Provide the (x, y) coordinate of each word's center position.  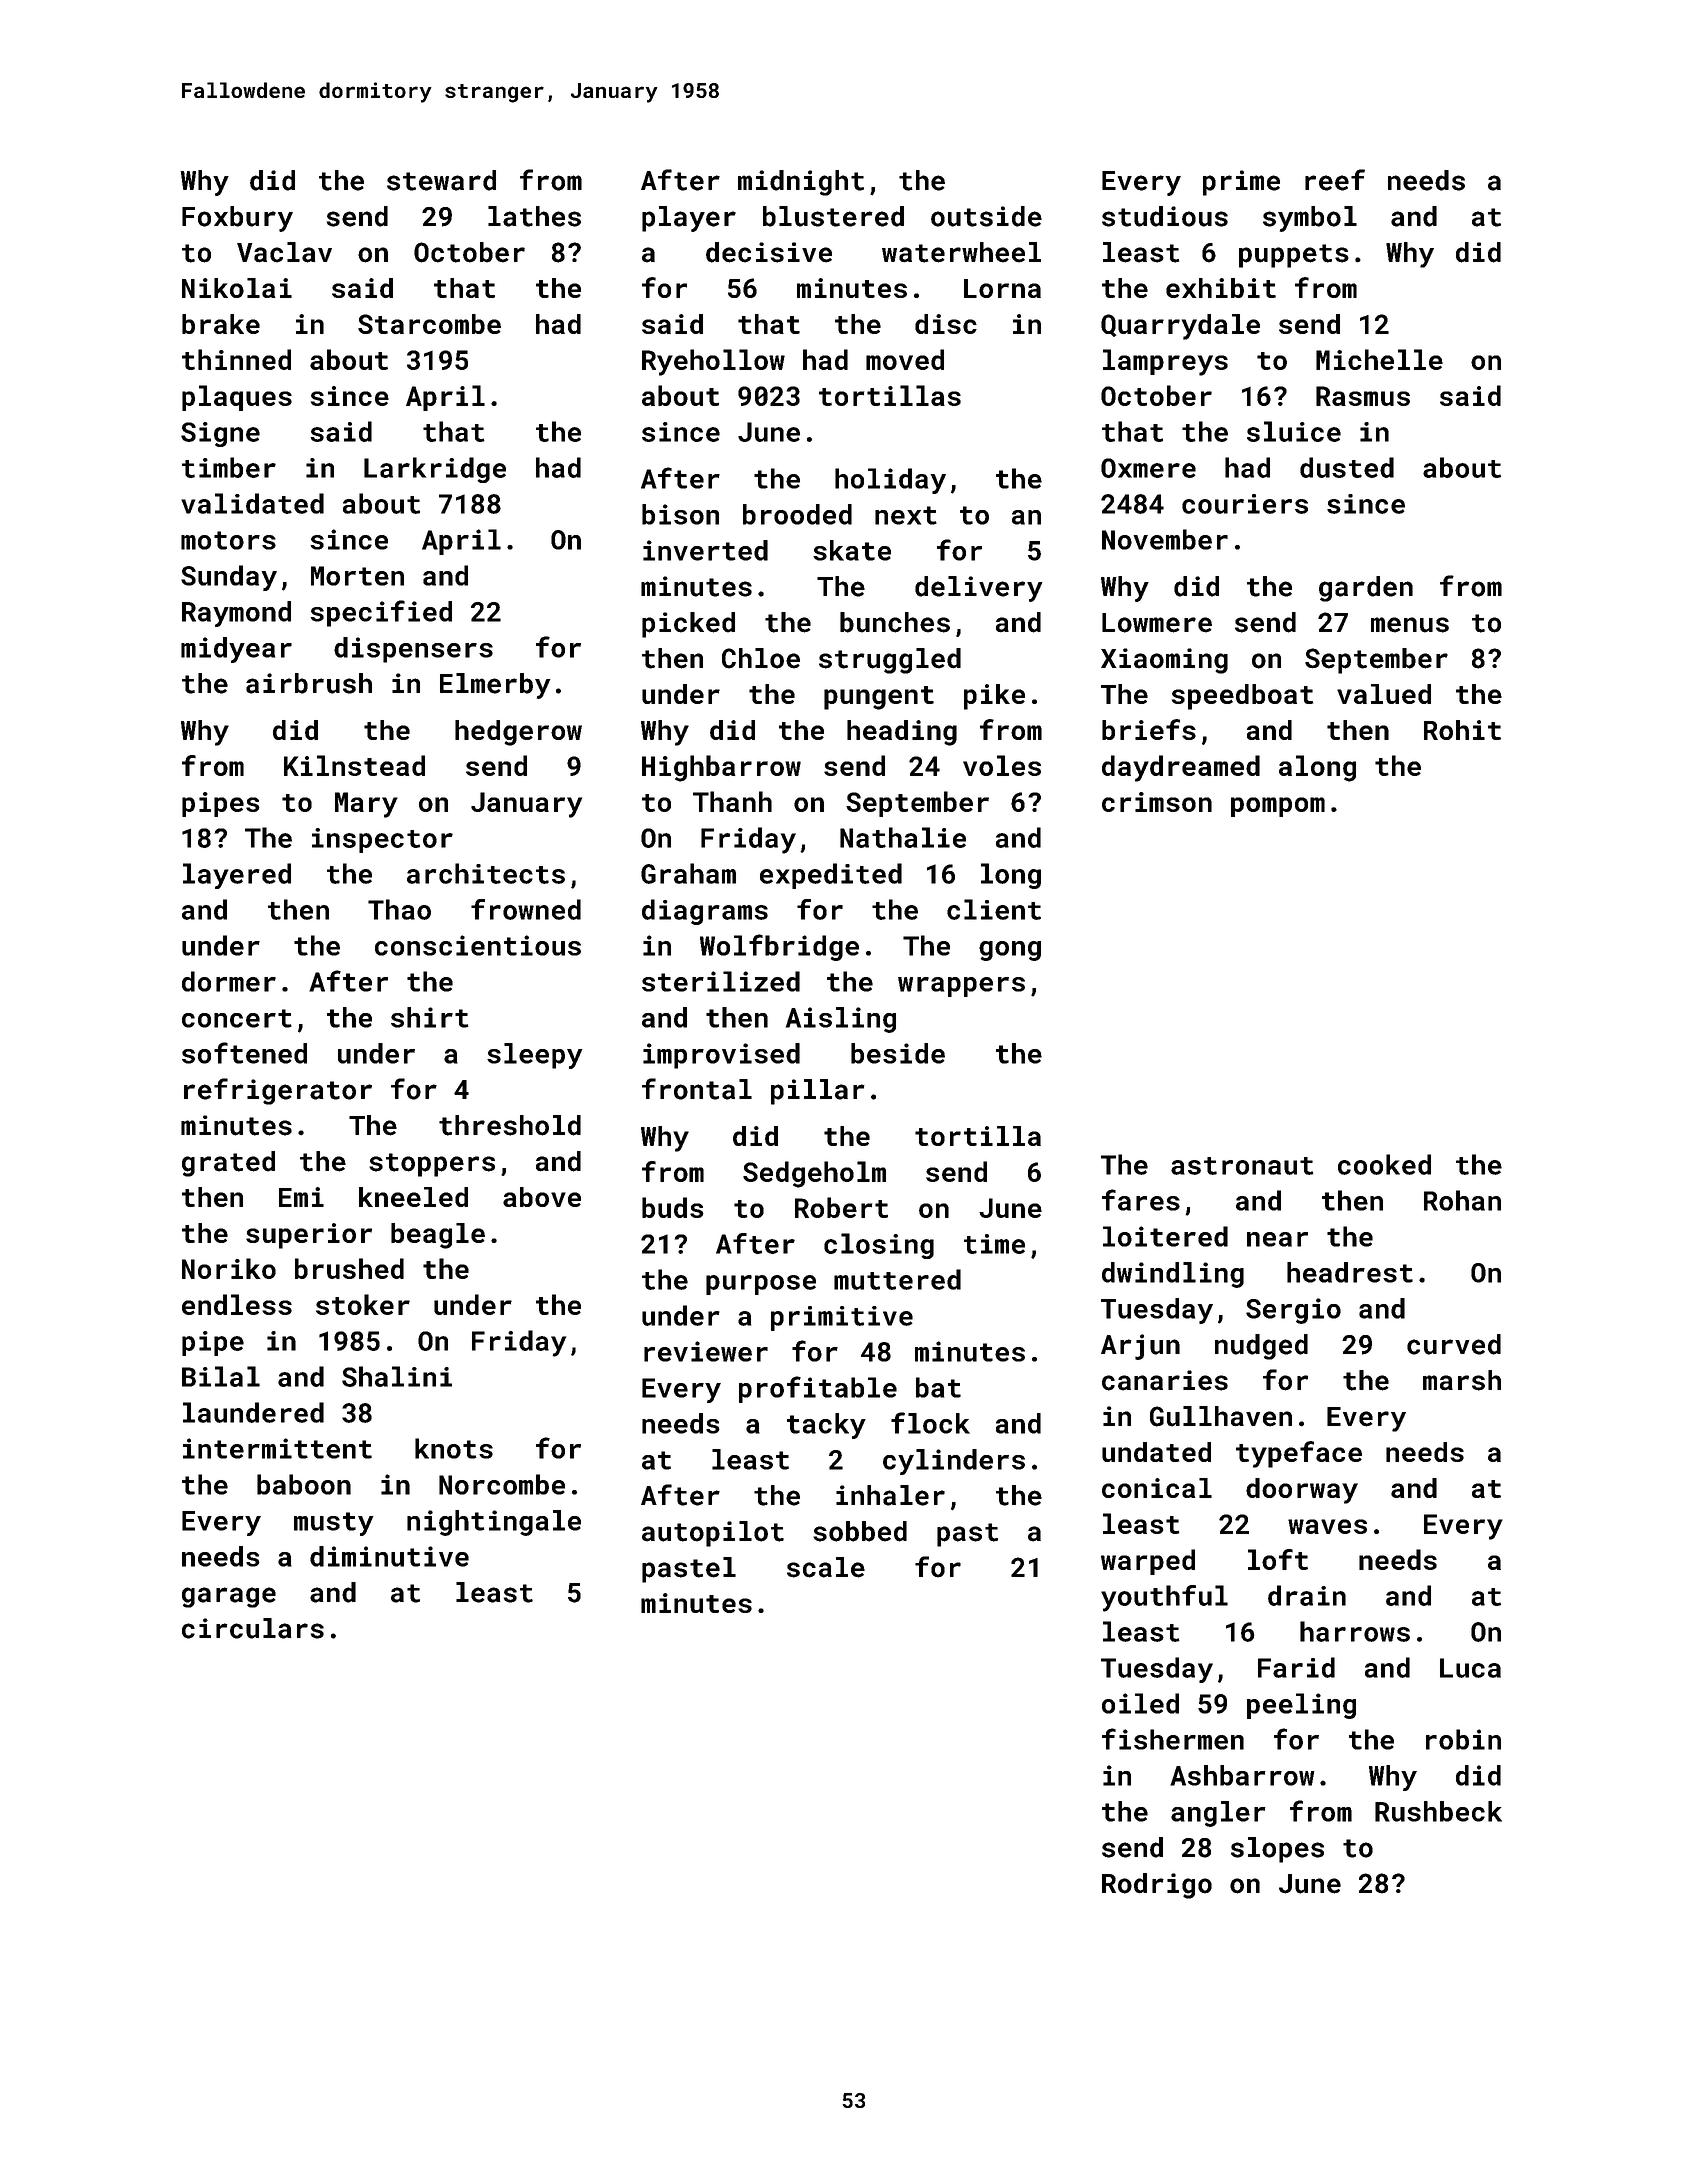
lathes (534, 216)
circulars (253, 1628)
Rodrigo (1157, 1886)
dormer (229, 981)
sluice (1294, 431)
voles (1002, 765)
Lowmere (1157, 623)
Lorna (1002, 288)
